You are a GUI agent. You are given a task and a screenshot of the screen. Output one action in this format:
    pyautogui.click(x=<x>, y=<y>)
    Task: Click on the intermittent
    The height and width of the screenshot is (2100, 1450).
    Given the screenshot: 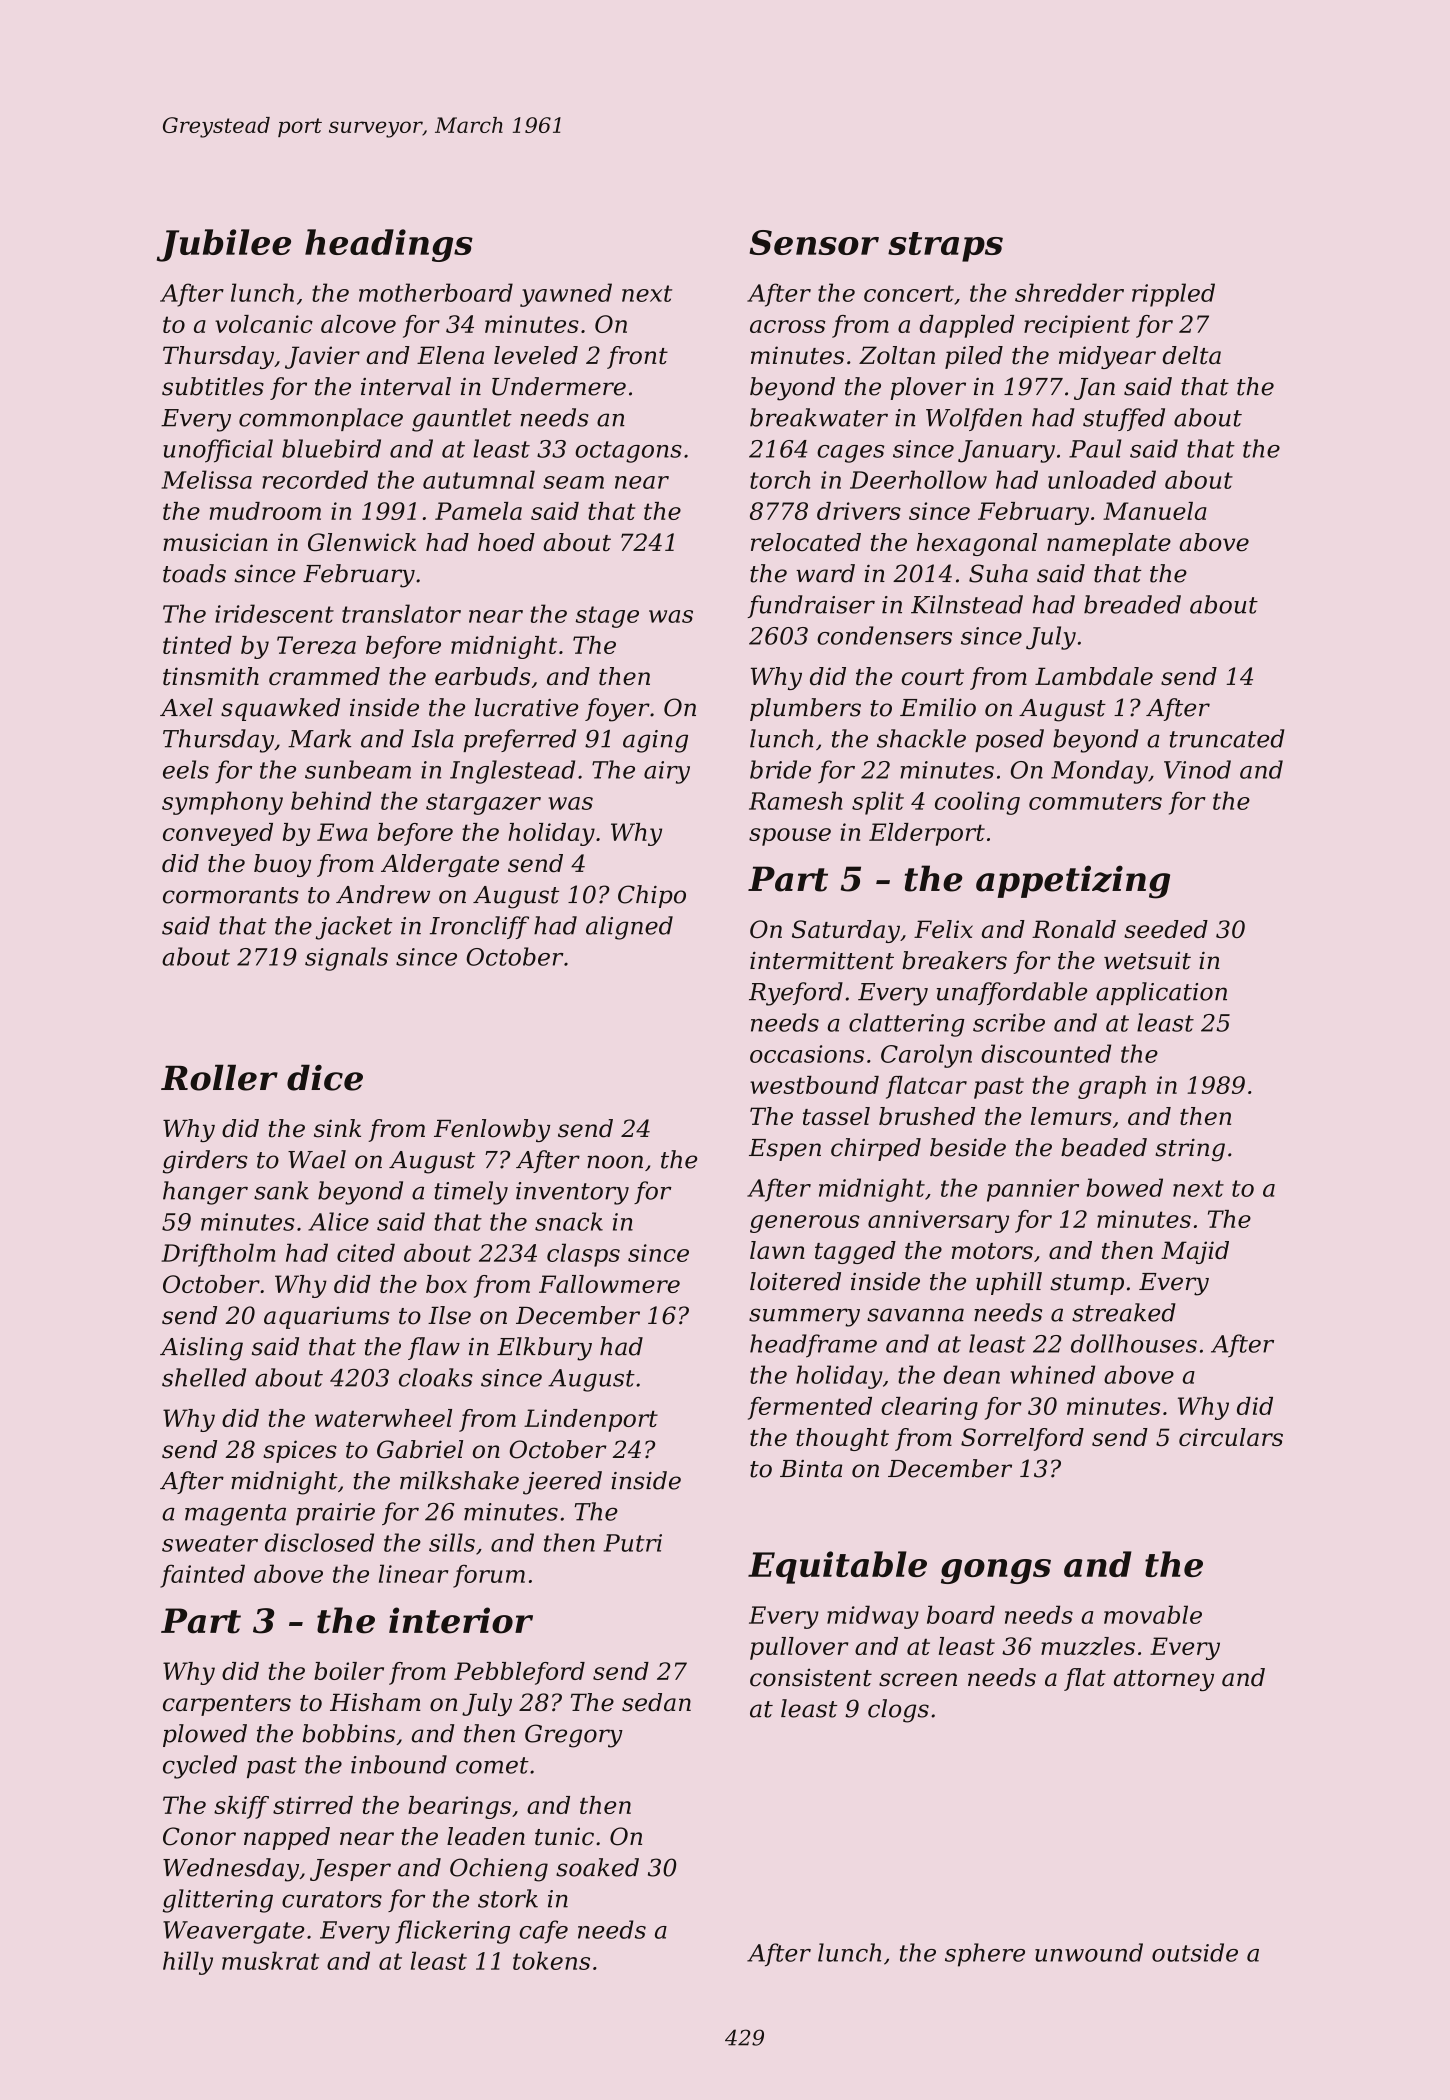 What is the action you would take?
    pyautogui.click(x=822, y=960)
